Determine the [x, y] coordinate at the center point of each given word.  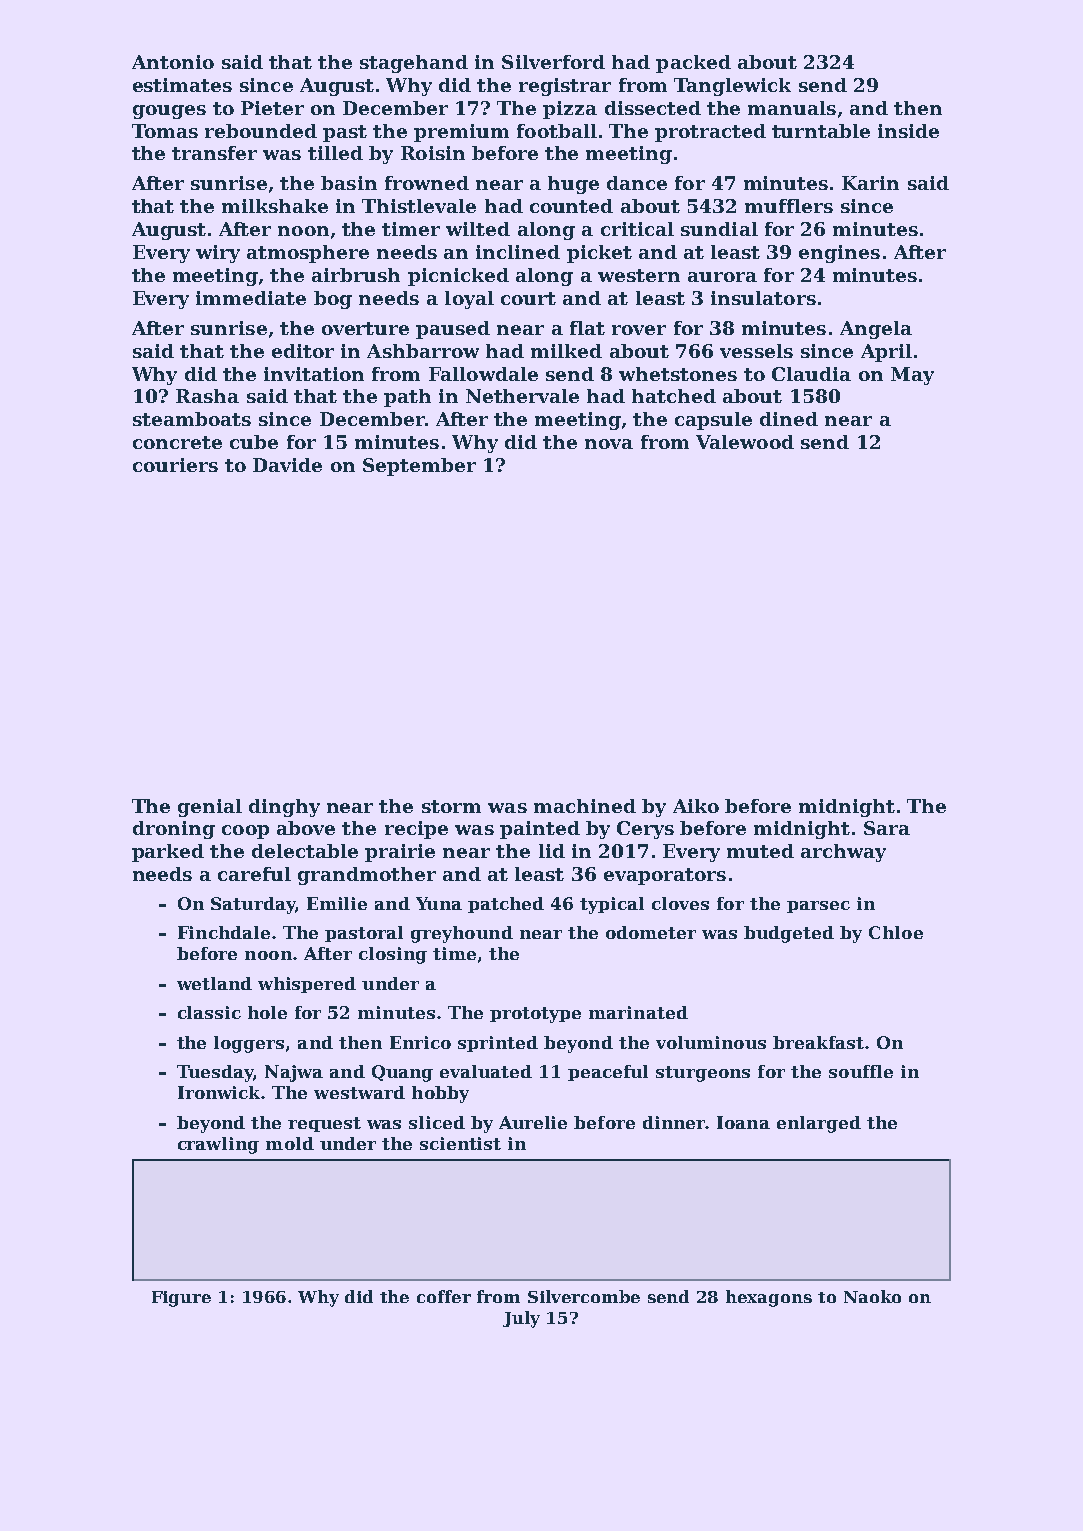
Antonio [173, 62]
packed [693, 64]
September [419, 467]
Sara [887, 828]
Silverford [553, 62]
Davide [287, 465]
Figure [181, 1299]
